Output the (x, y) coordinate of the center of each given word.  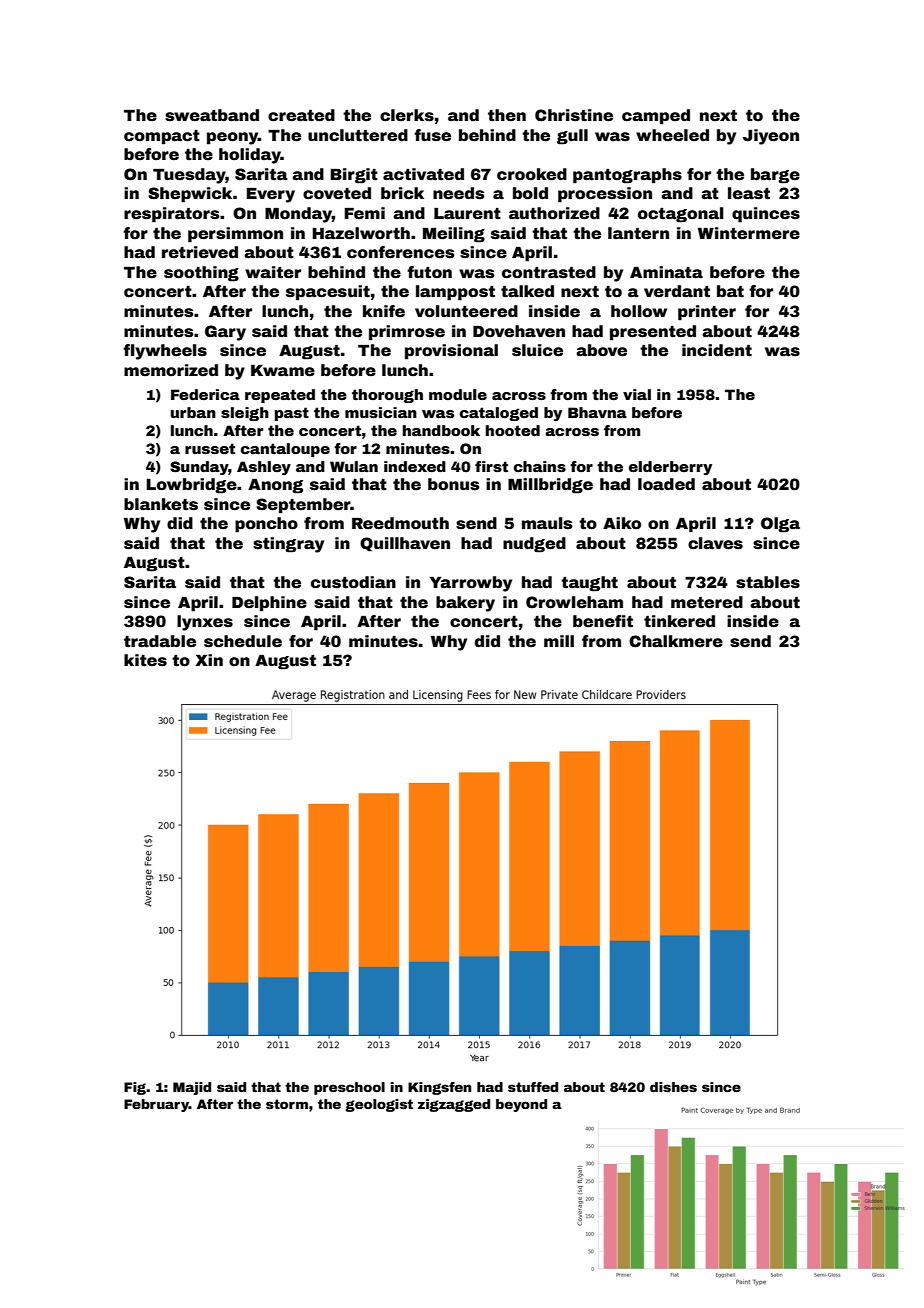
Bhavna (597, 412)
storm (287, 1104)
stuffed (533, 1087)
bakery (465, 604)
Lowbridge (191, 486)
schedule (243, 641)
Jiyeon (771, 137)
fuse (432, 135)
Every (271, 195)
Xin (209, 660)
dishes (673, 1087)
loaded (666, 484)
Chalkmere (676, 641)
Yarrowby (471, 584)
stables (768, 582)
